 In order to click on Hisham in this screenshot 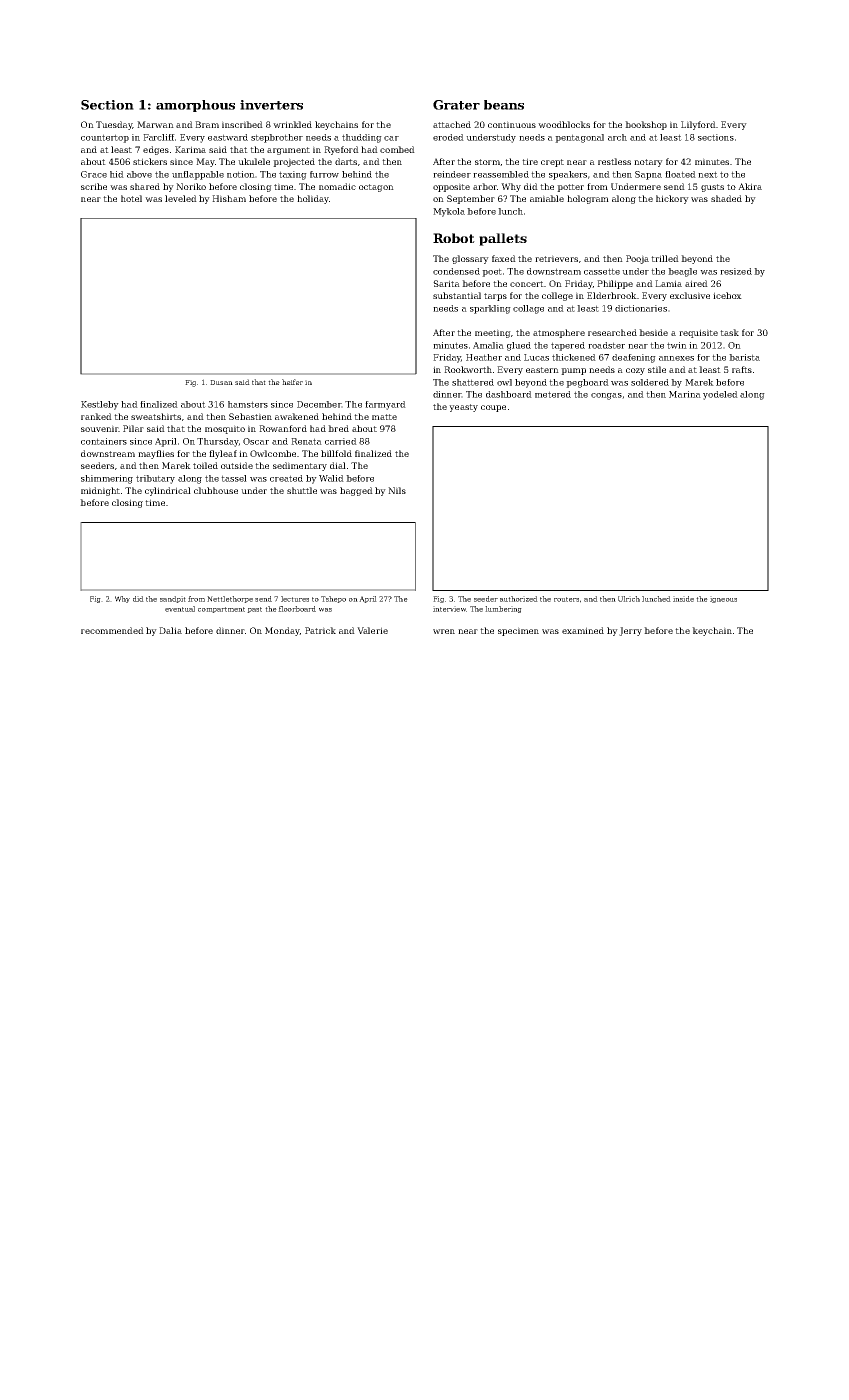, I will do `click(229, 198)`.
